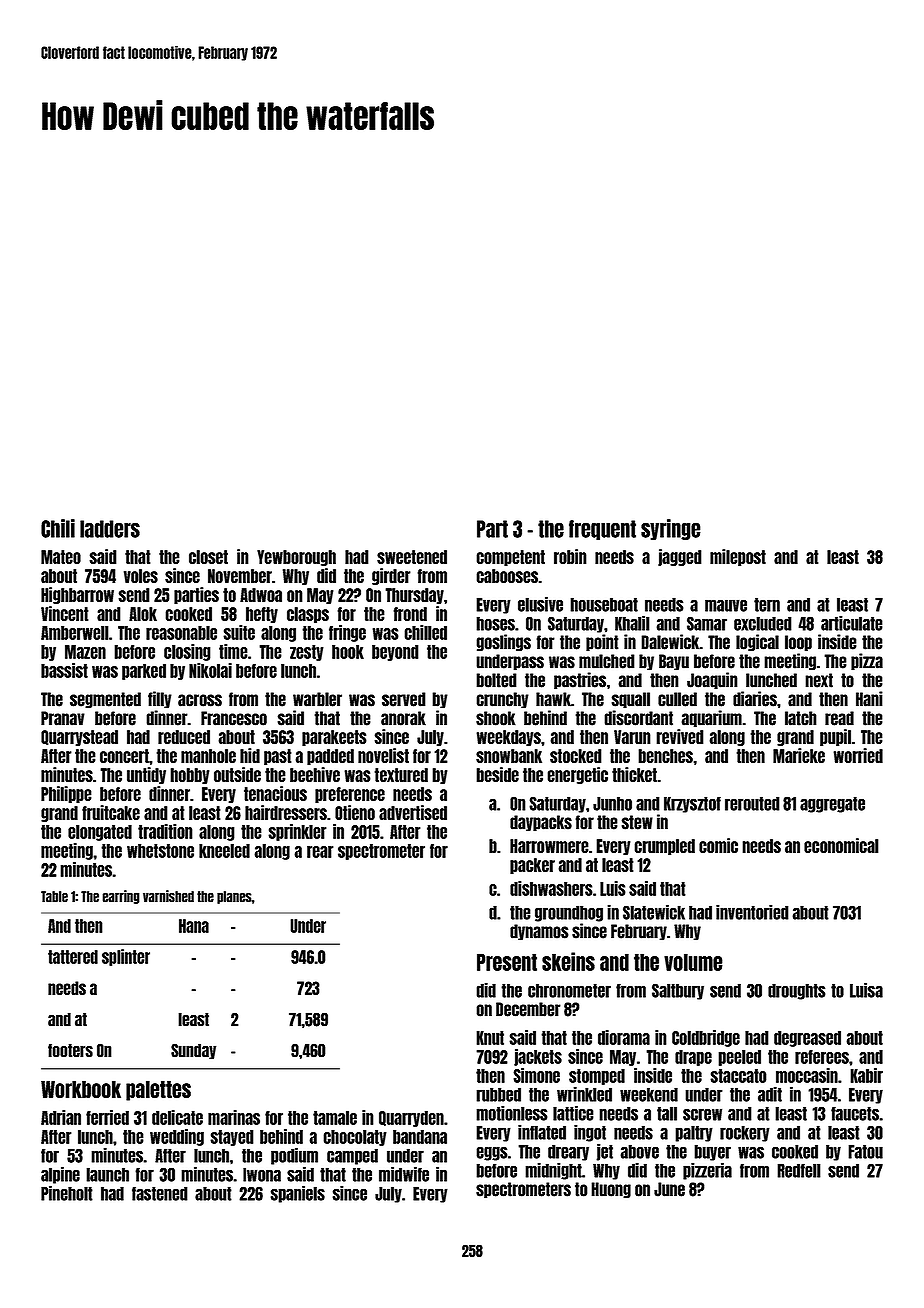  I want to click on comic, so click(718, 845).
